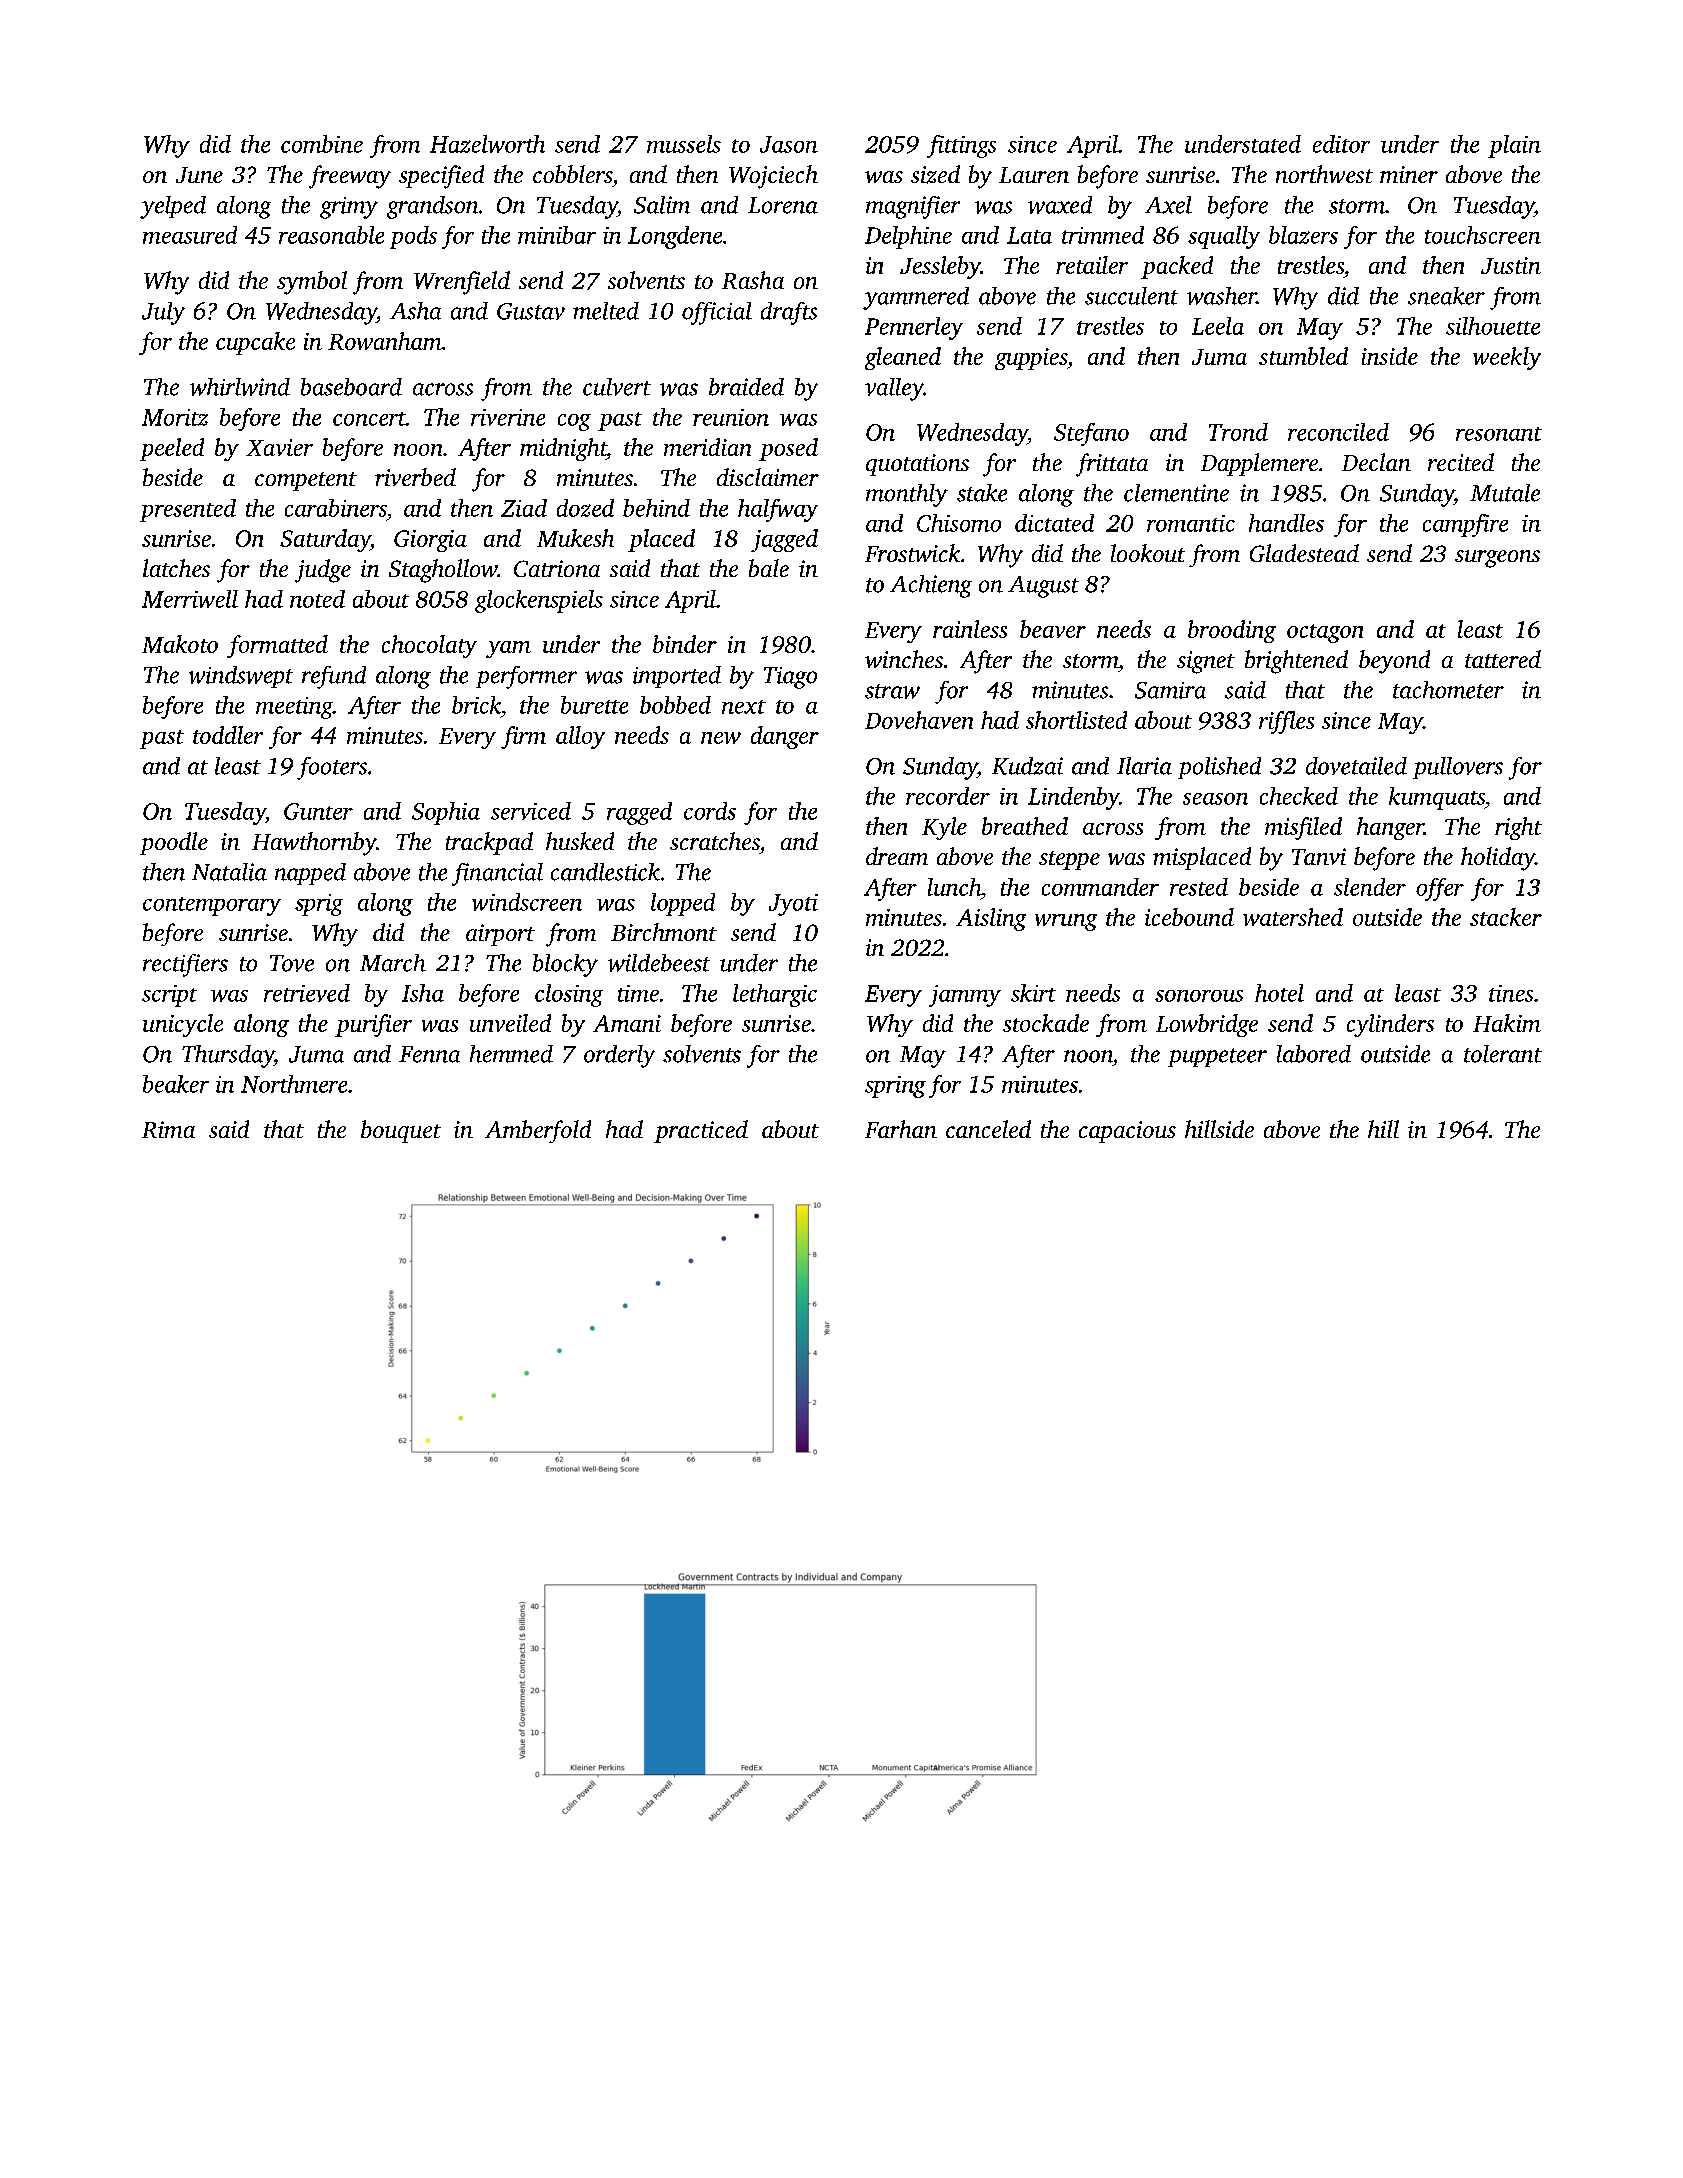 The height and width of the image is (2178, 1683). I want to click on sneaker, so click(1446, 296).
